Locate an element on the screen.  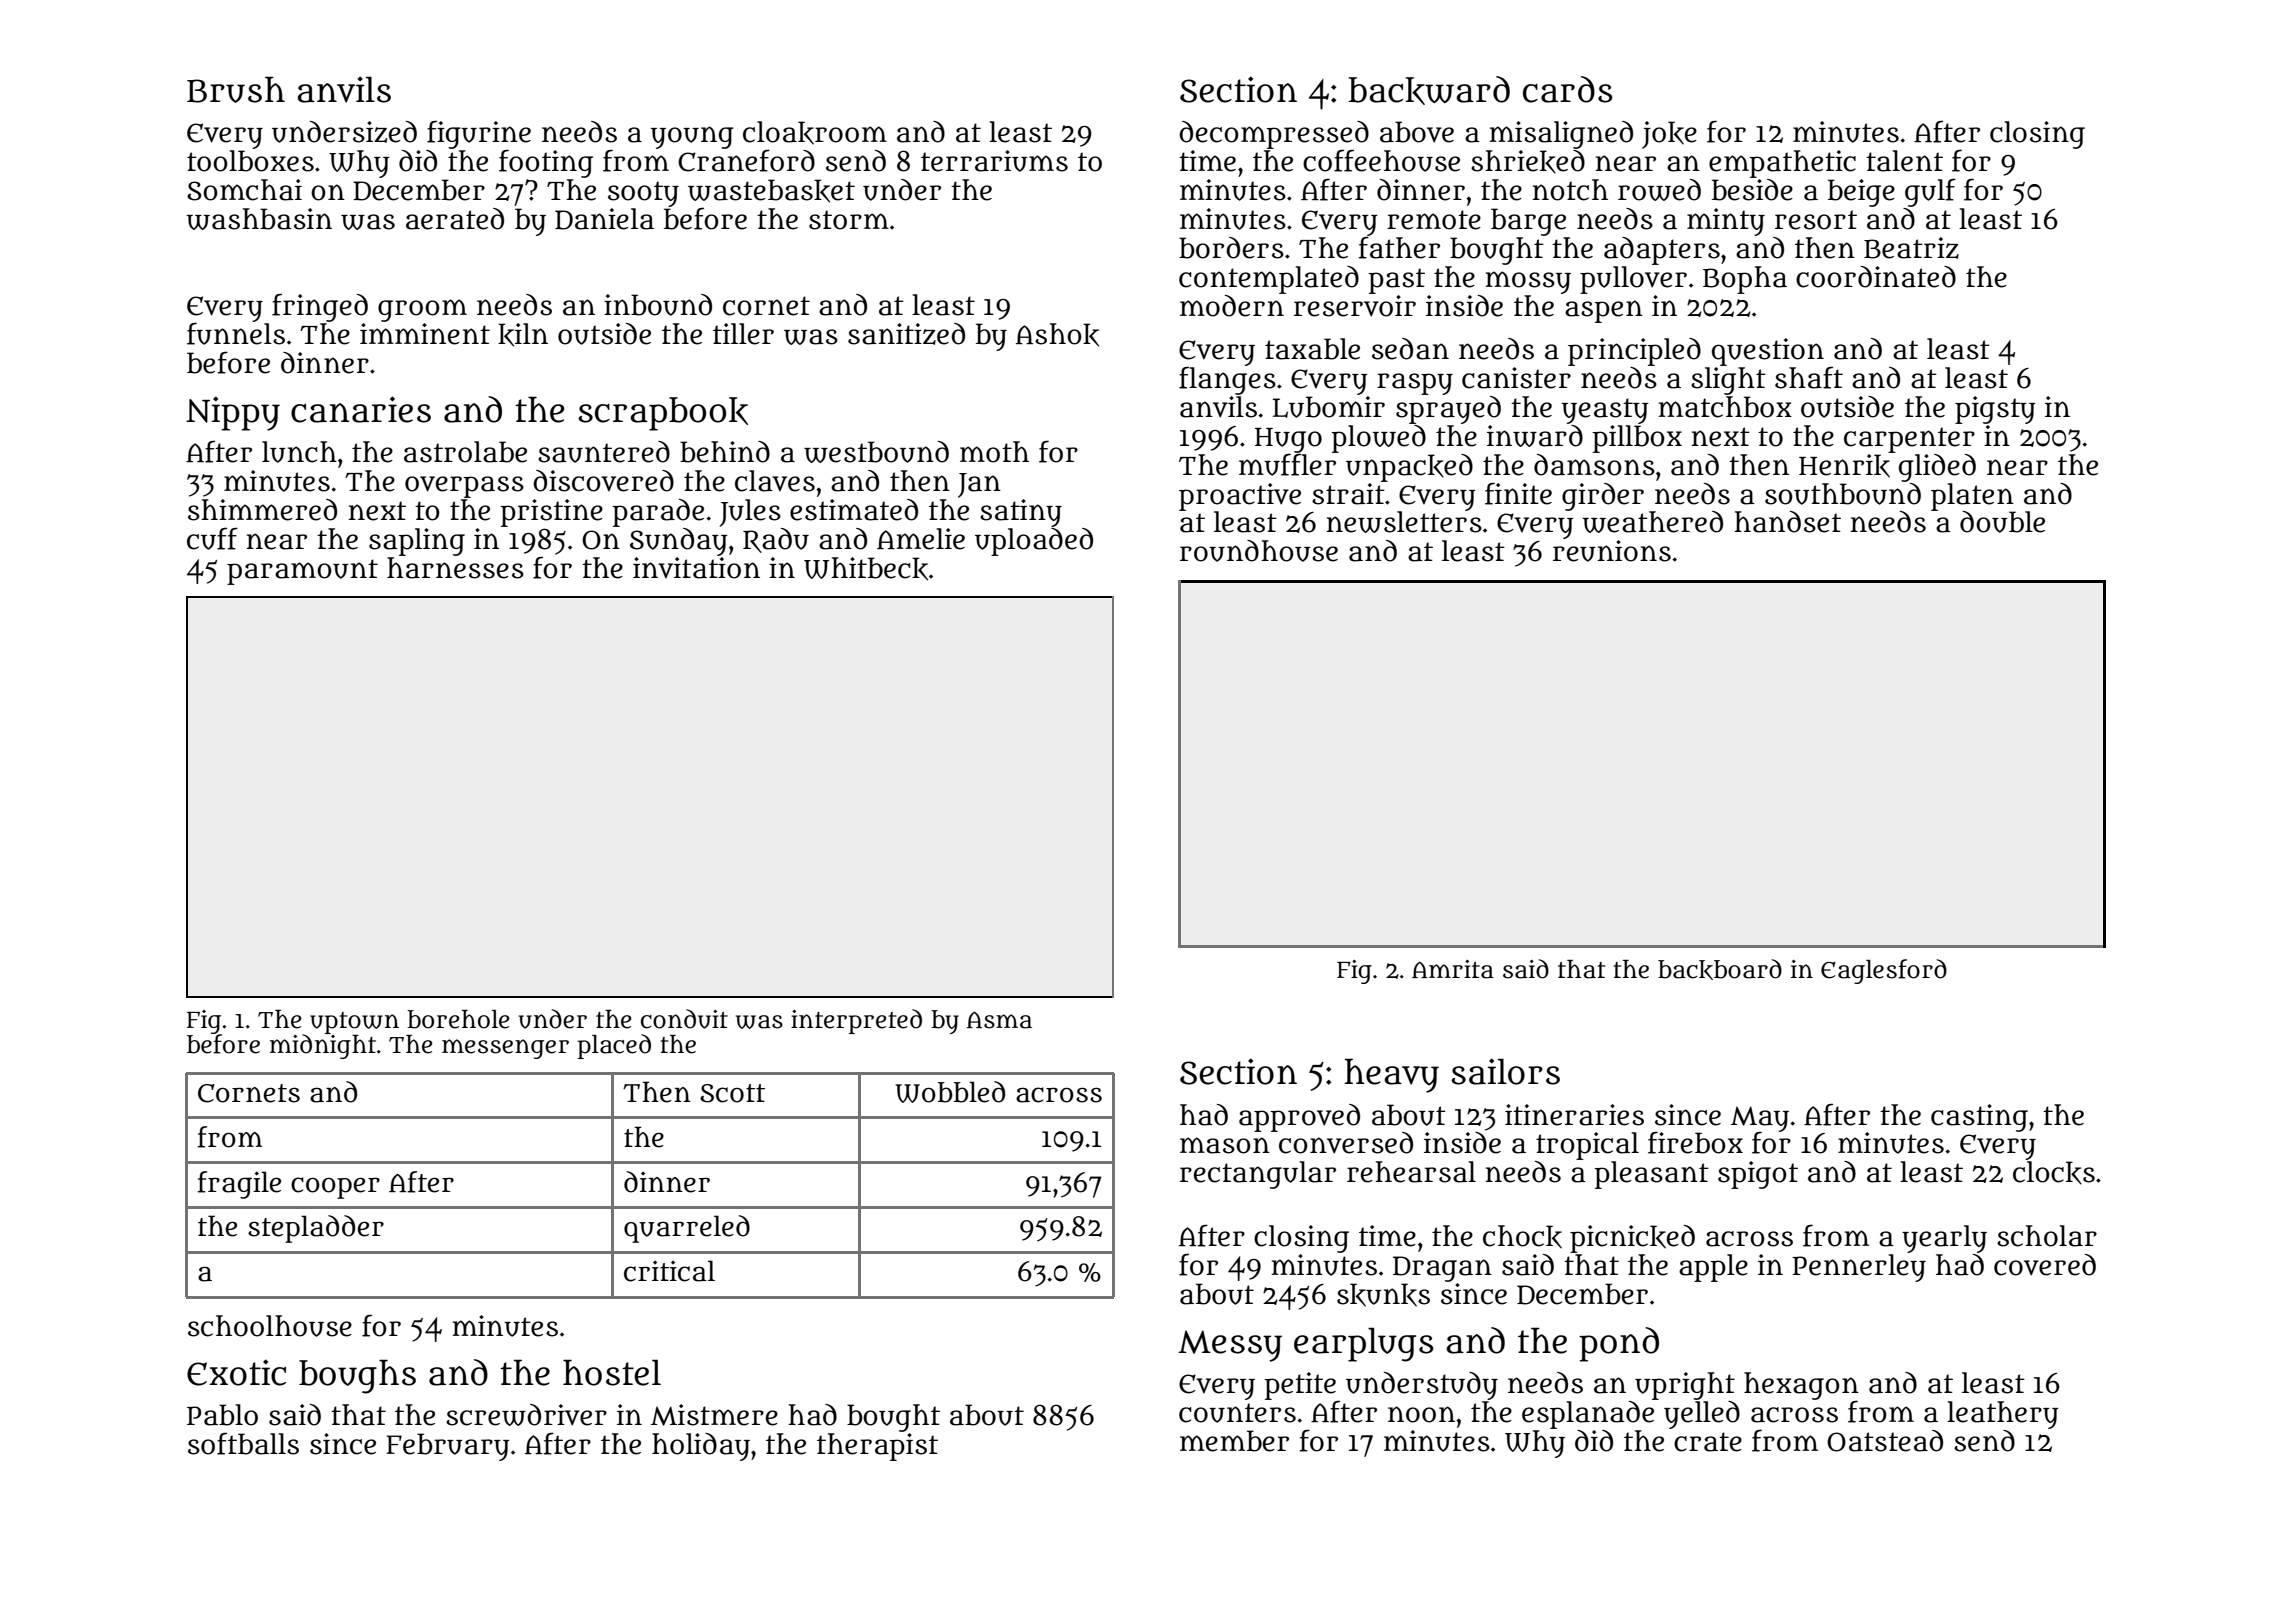
moth is located at coordinates (994, 452).
